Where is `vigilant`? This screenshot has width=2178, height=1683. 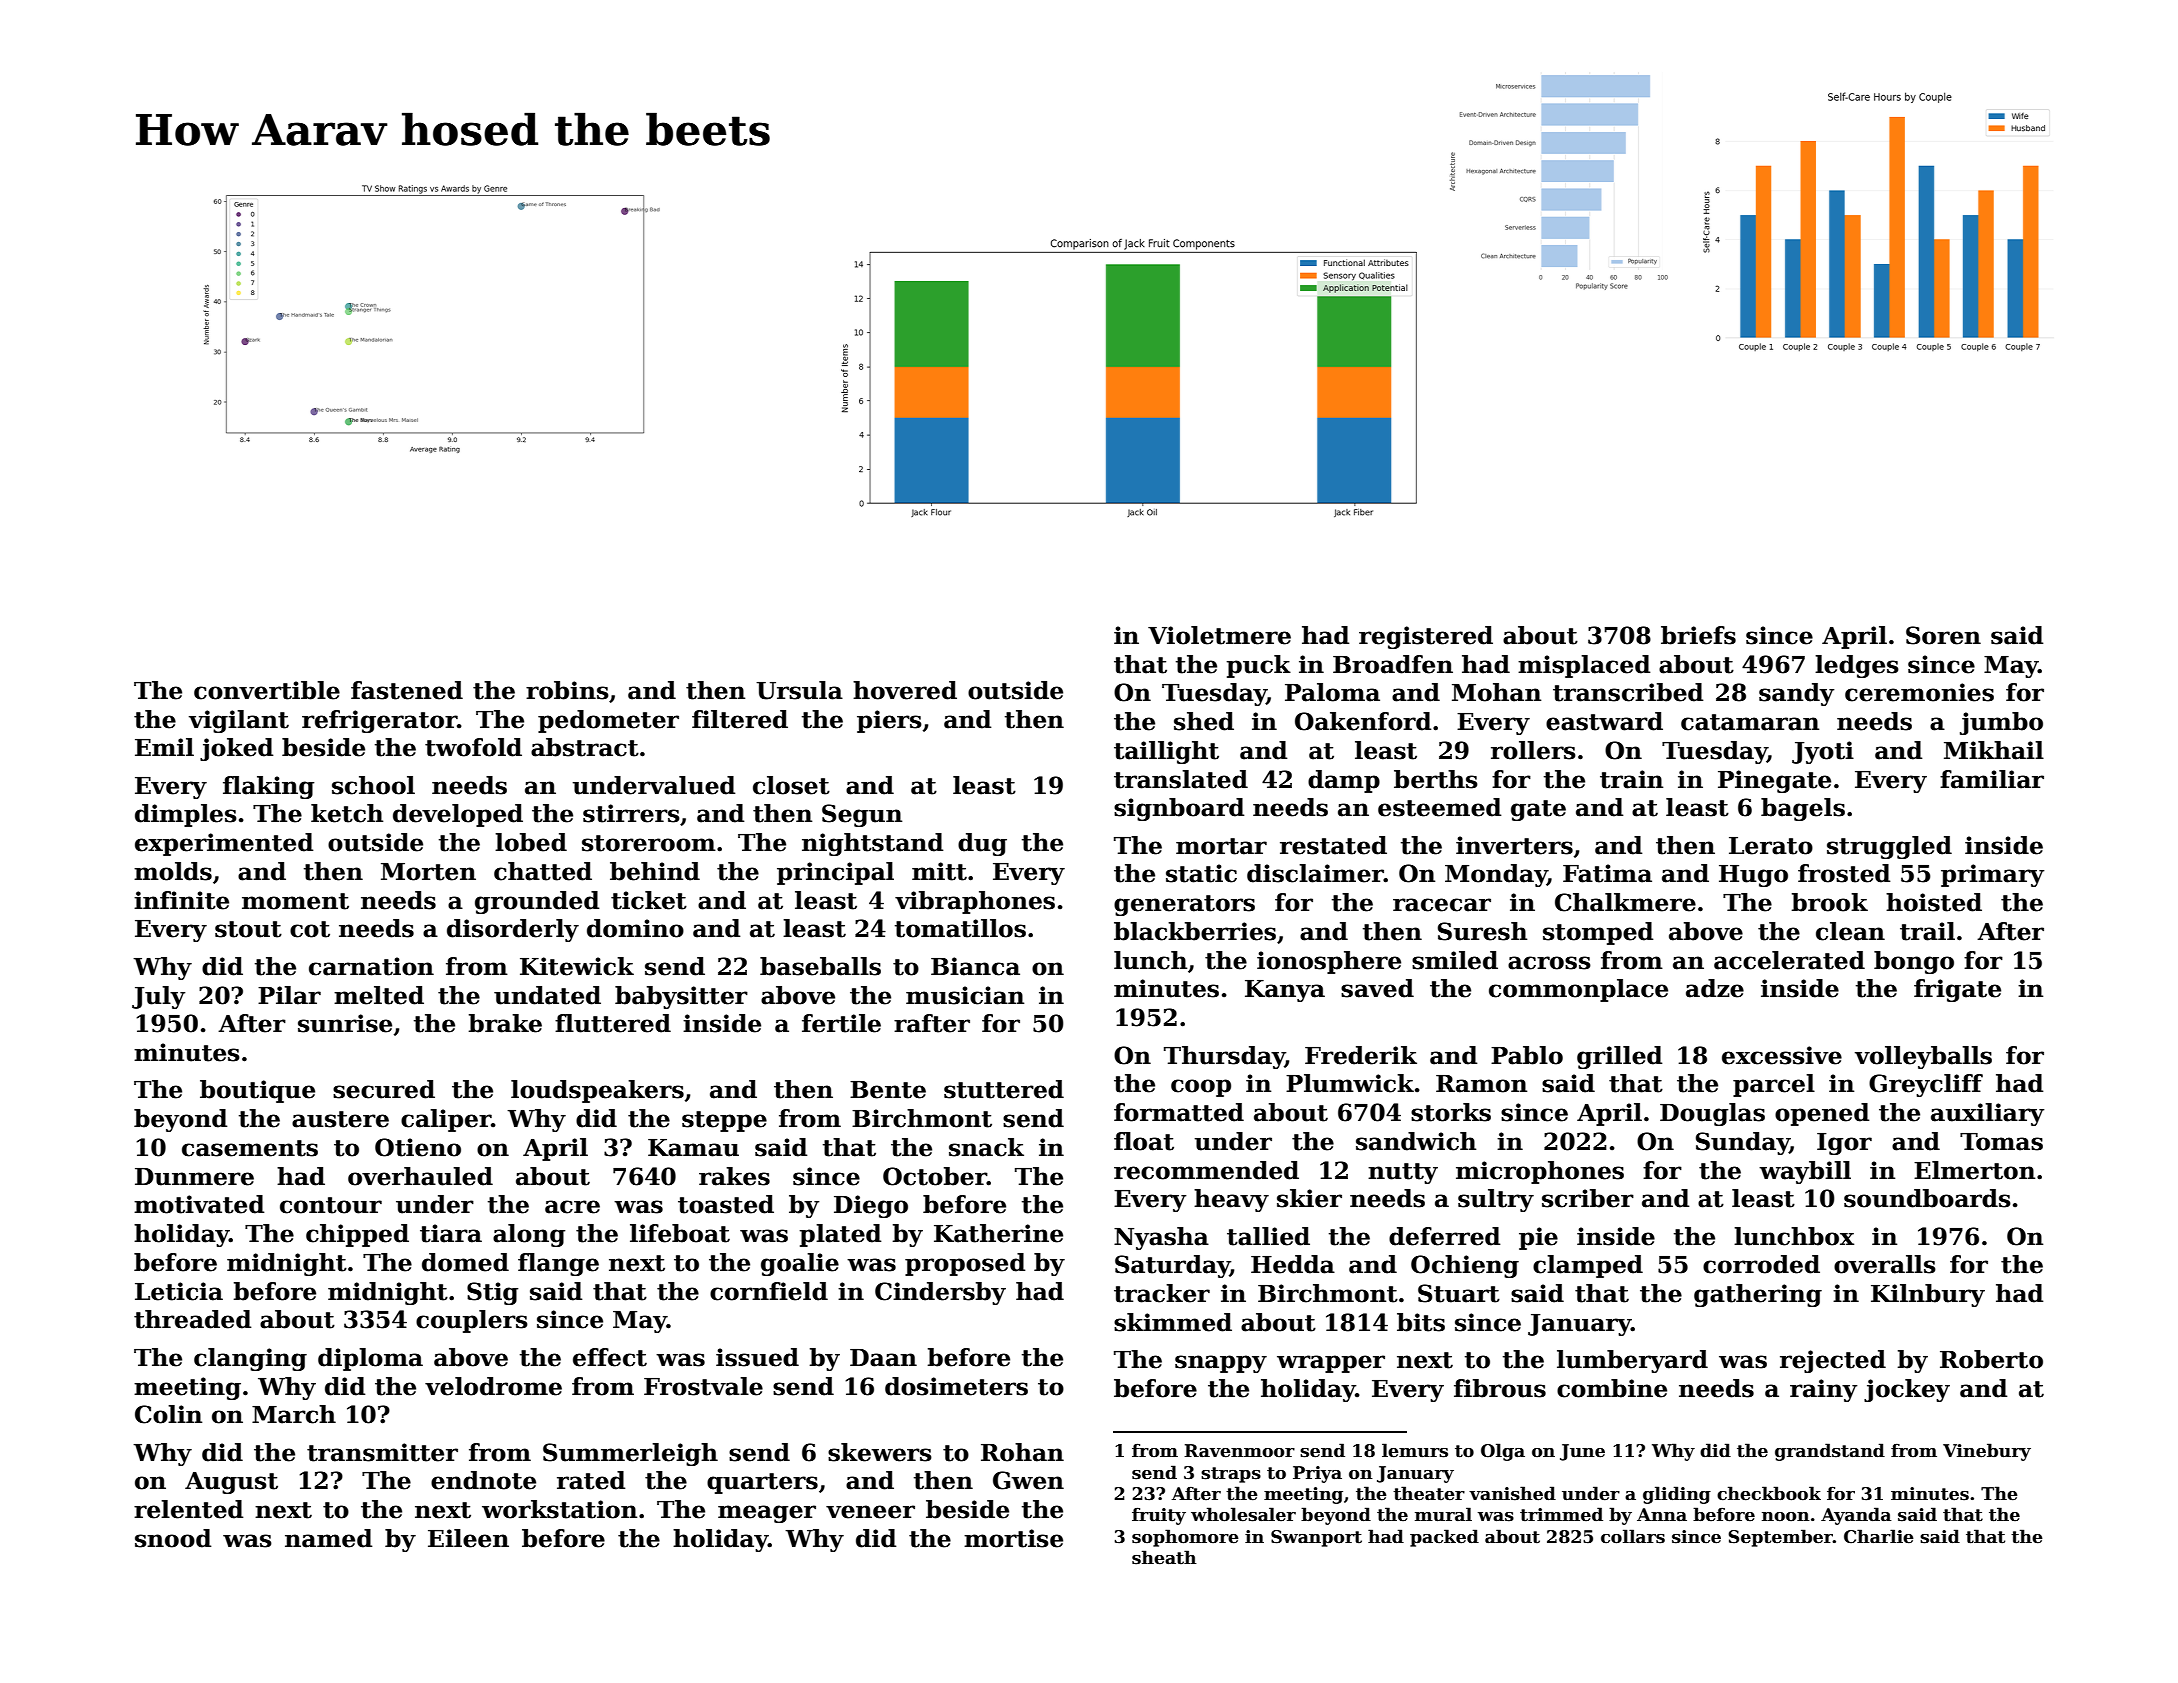
vigilant is located at coordinates (239, 721).
